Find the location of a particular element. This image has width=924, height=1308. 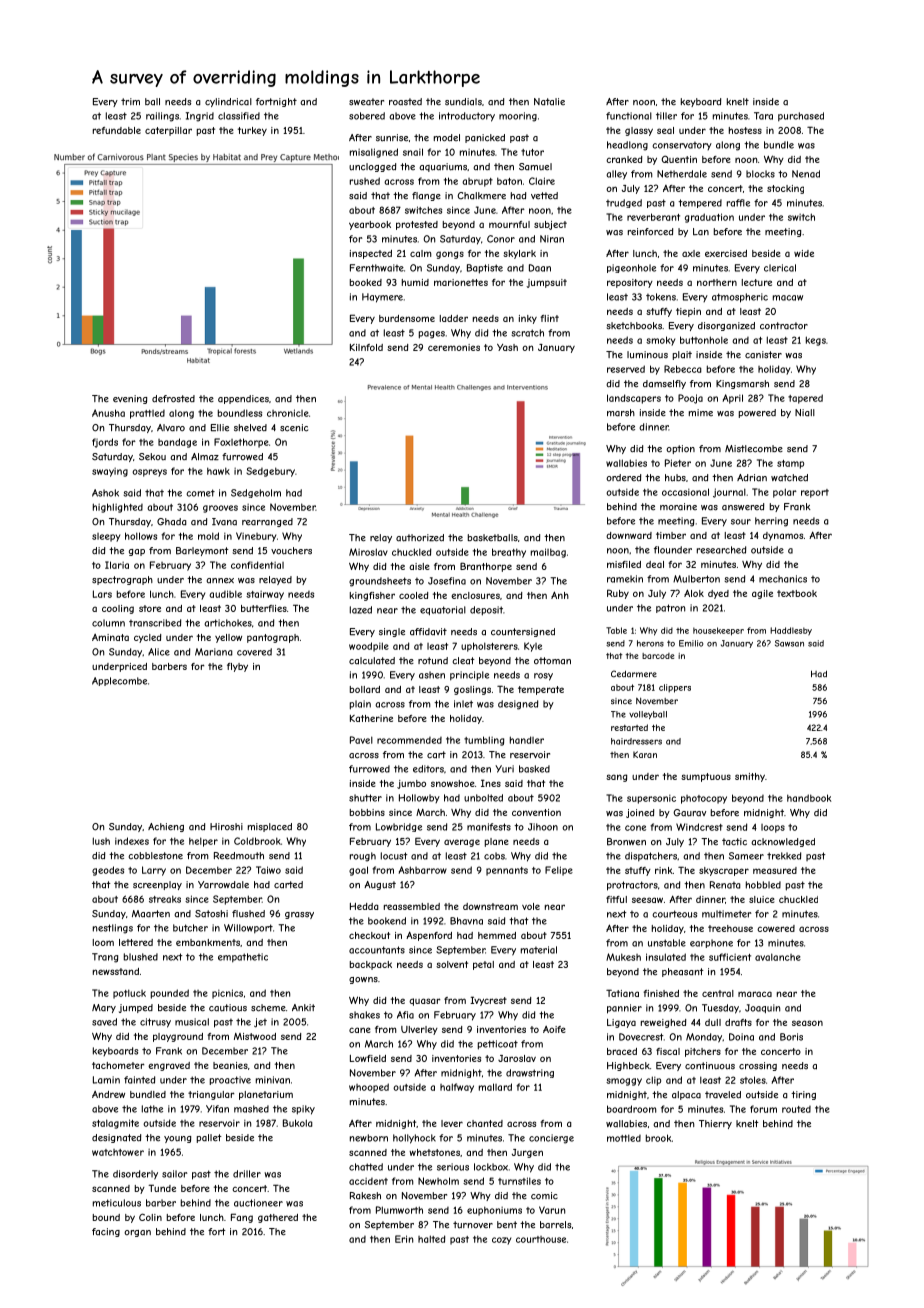

Karan is located at coordinates (645, 754).
